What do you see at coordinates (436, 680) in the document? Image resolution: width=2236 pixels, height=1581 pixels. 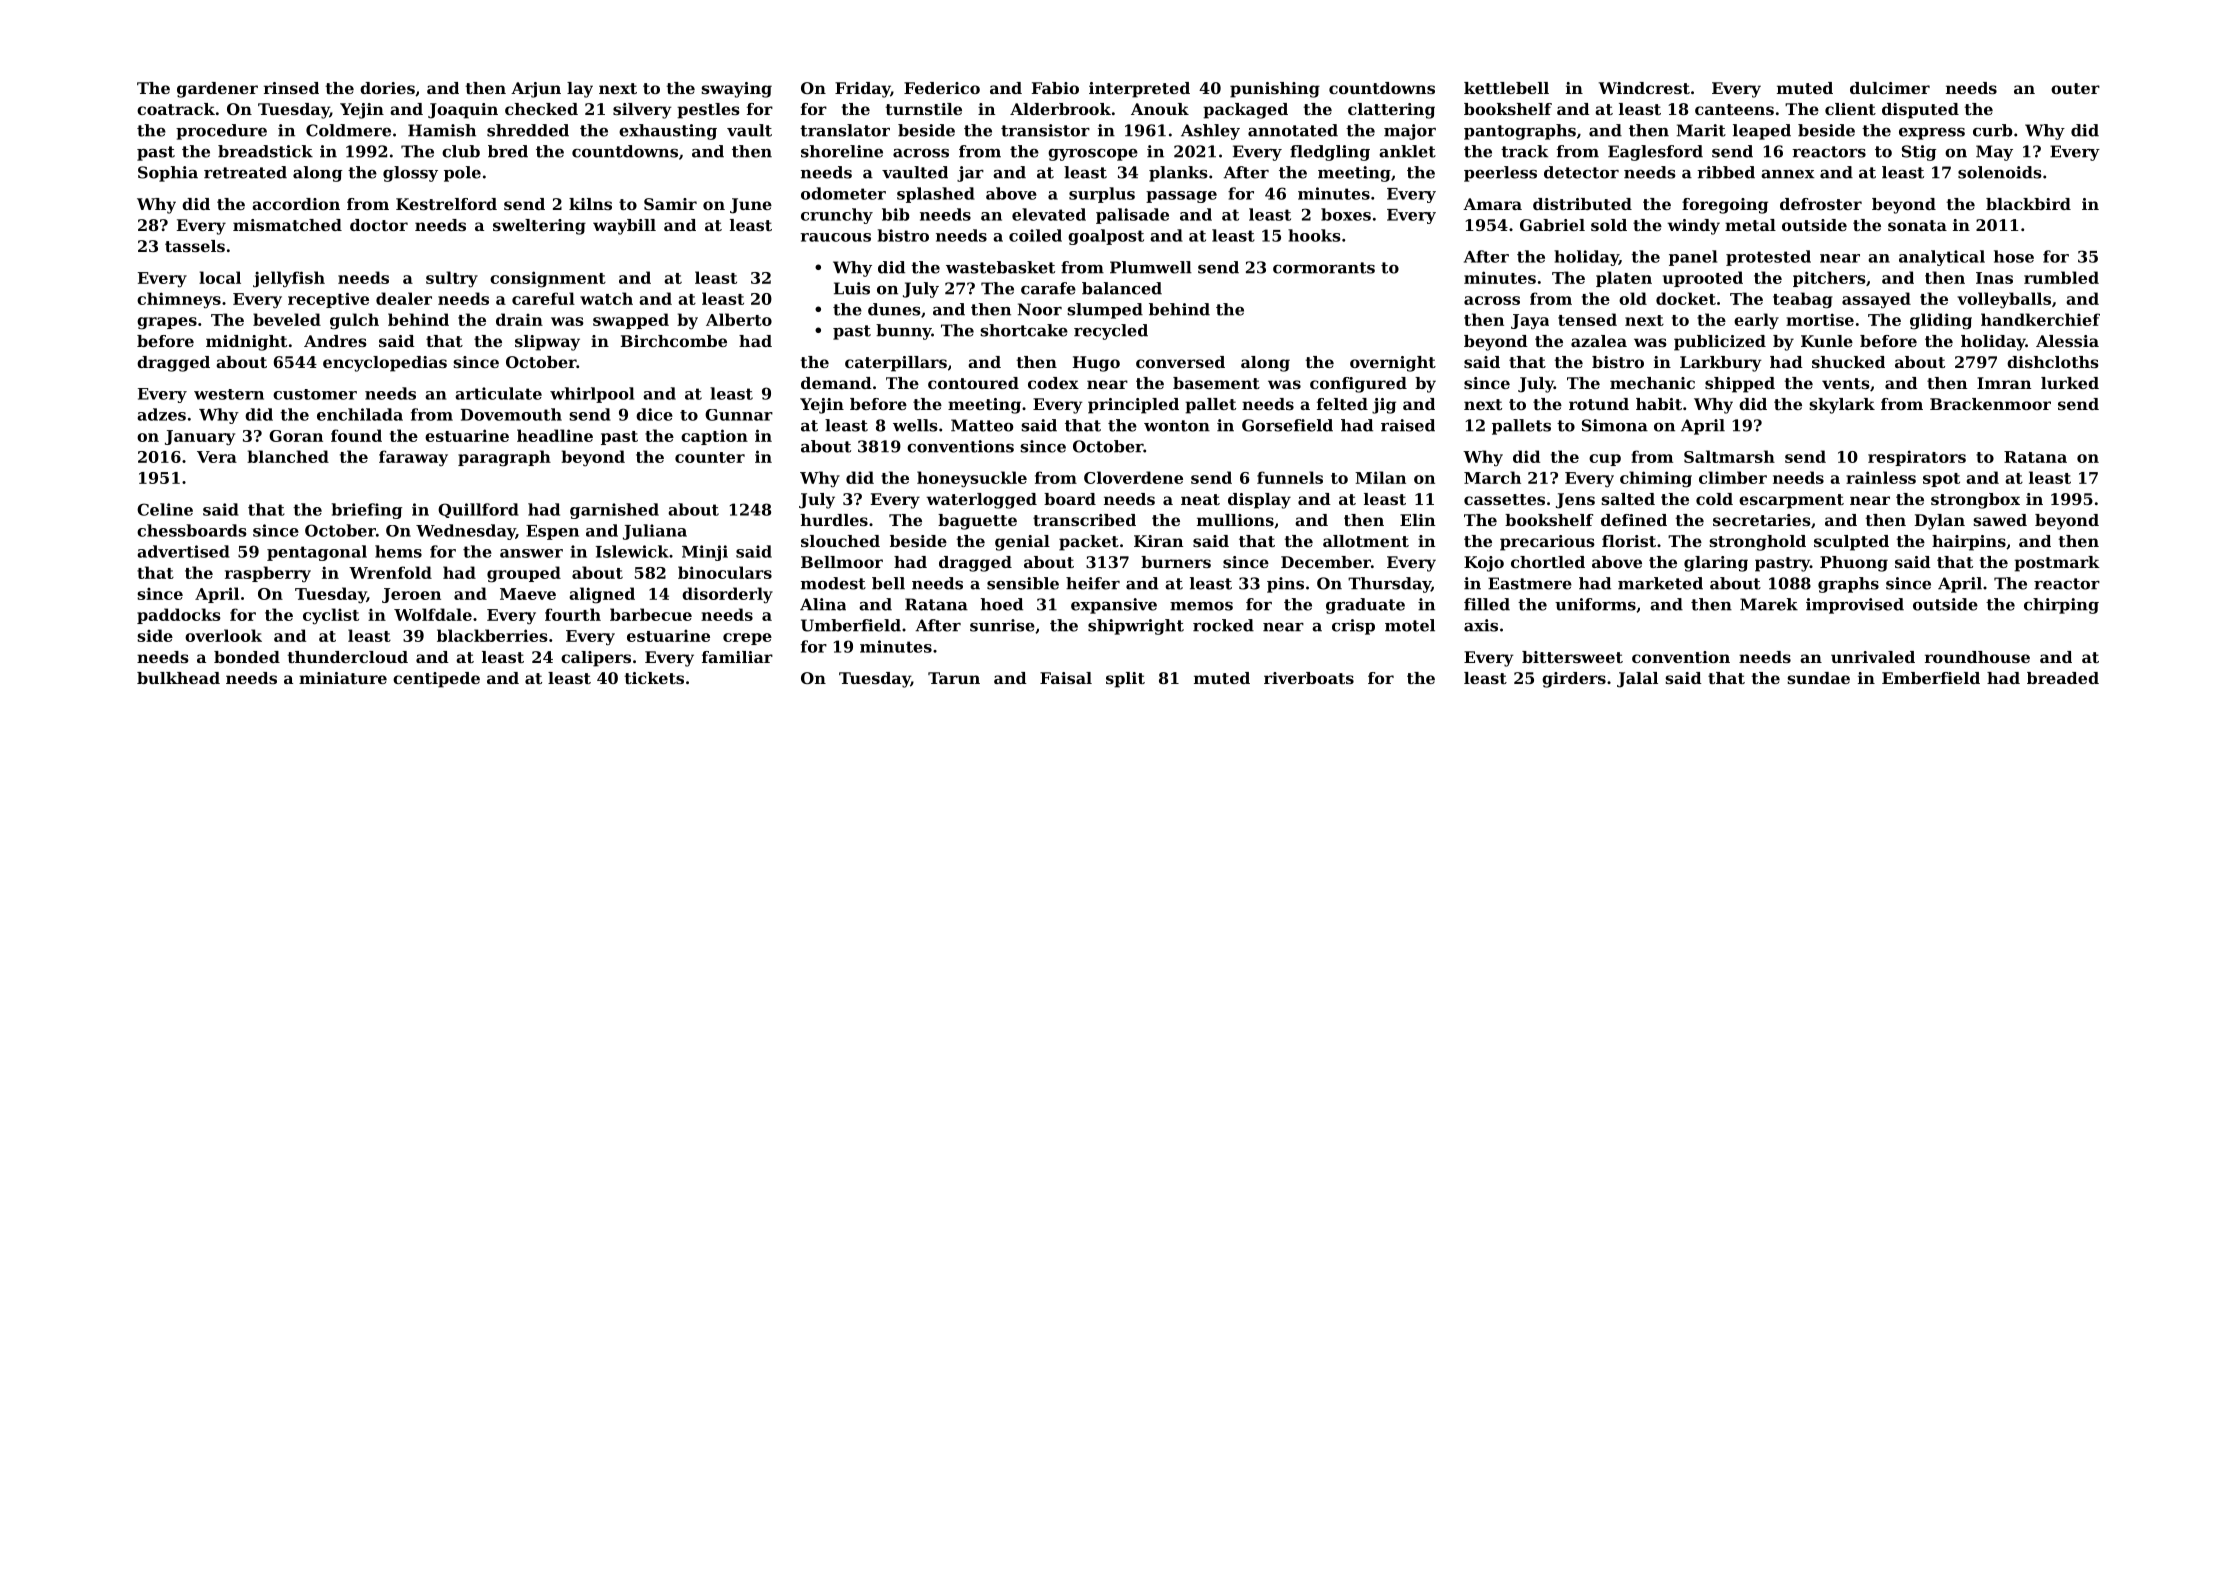 I see `centipede` at bounding box center [436, 680].
